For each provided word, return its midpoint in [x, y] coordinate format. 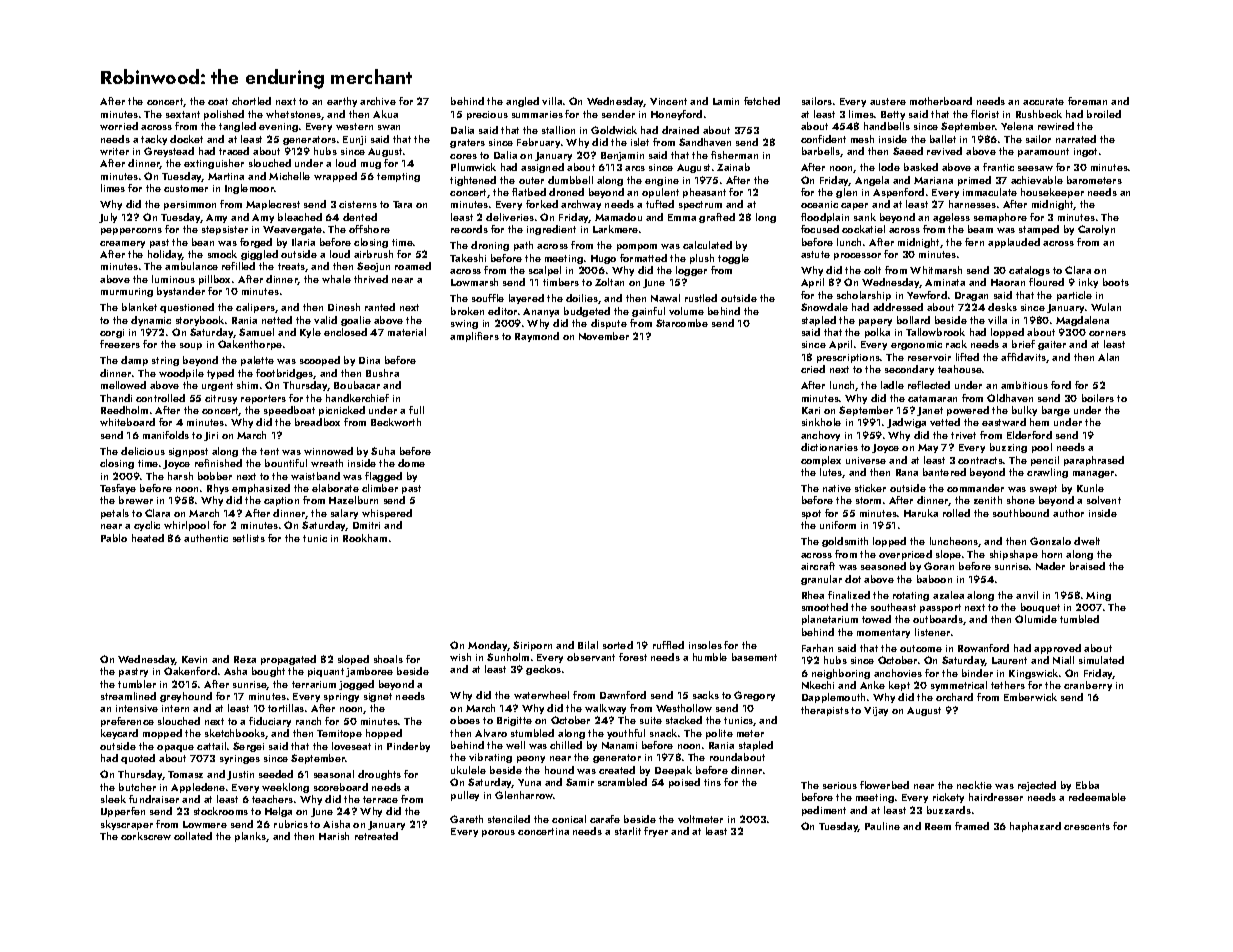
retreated [376, 836]
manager [1093, 474]
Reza [245, 659]
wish [460, 657]
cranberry [1088, 686]
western [354, 126]
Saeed [908, 151]
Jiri [211, 436]
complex [821, 461]
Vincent [668, 101]
